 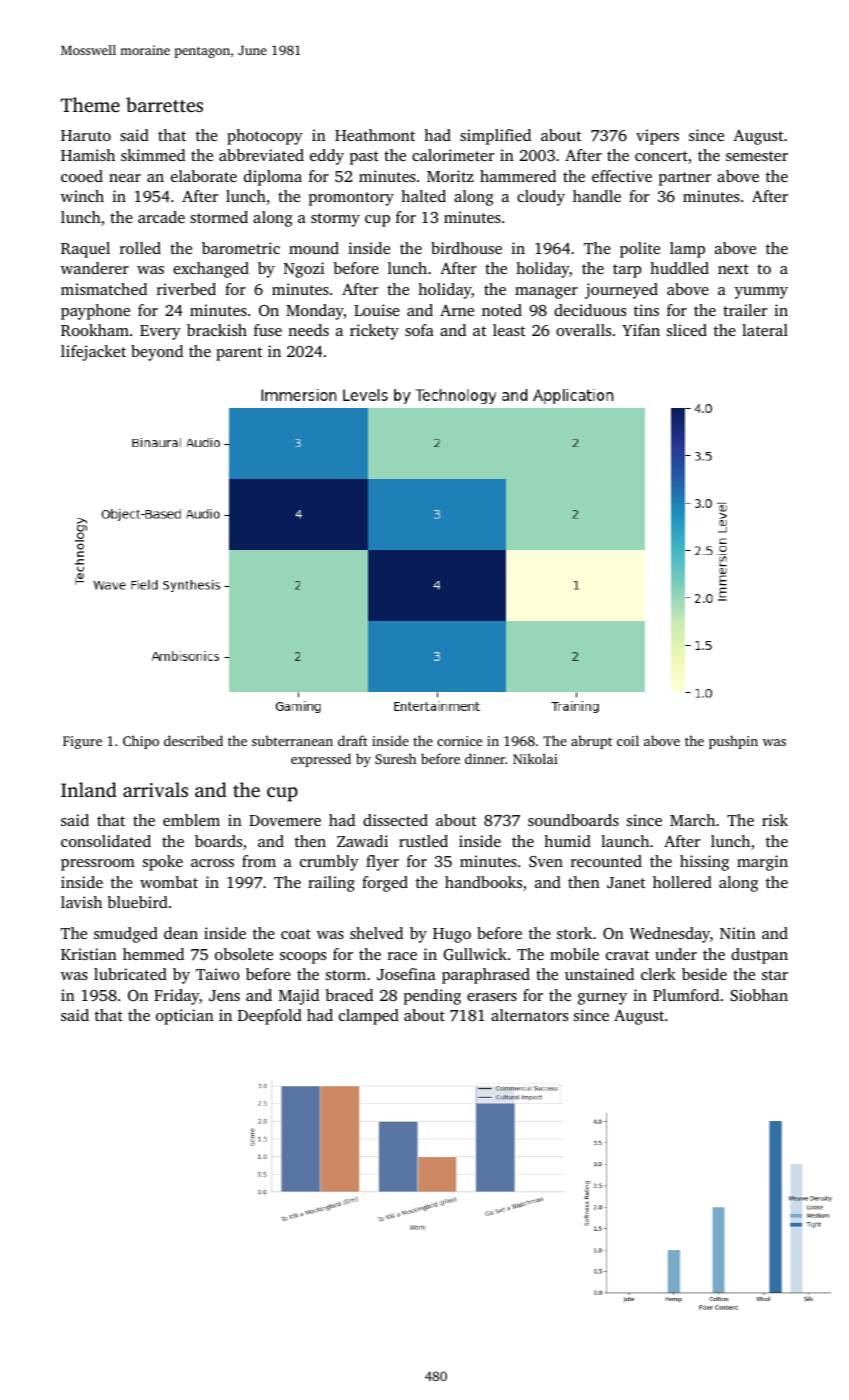 I want to click on sliced, so click(x=687, y=330).
